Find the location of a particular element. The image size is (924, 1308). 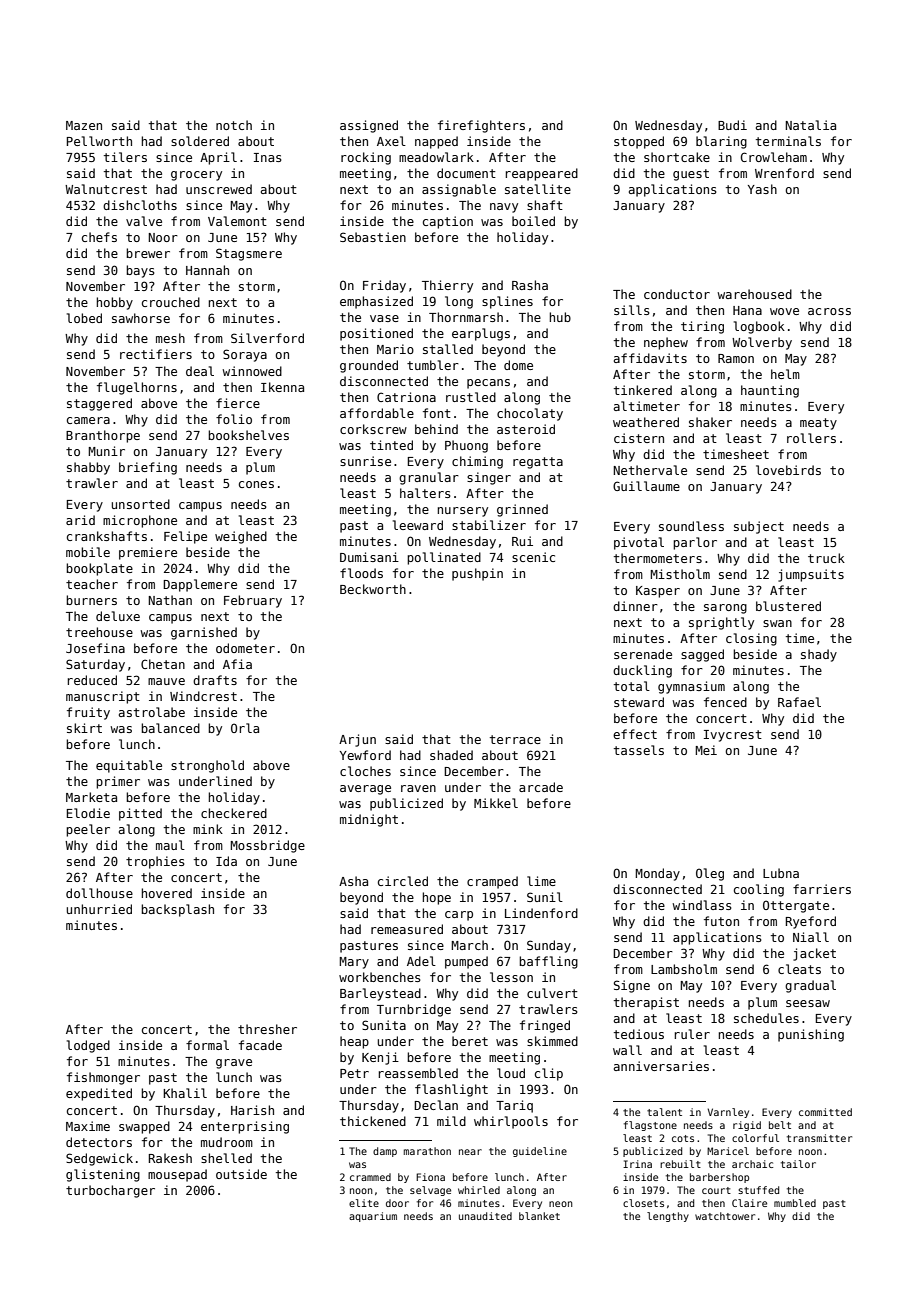

leeward is located at coordinates (418, 525).
